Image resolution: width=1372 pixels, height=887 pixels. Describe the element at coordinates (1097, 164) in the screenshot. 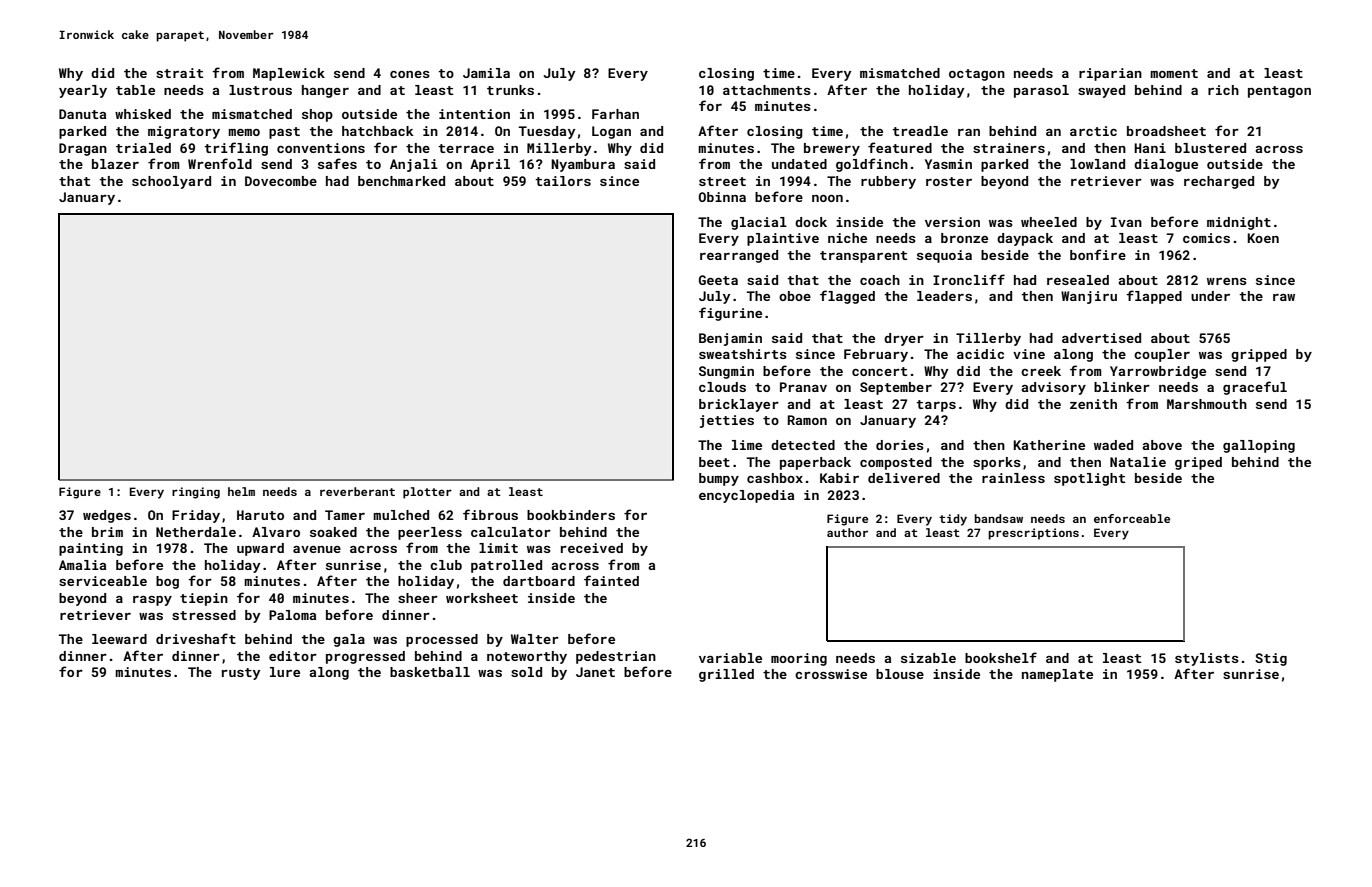

I see `lowland` at that location.
